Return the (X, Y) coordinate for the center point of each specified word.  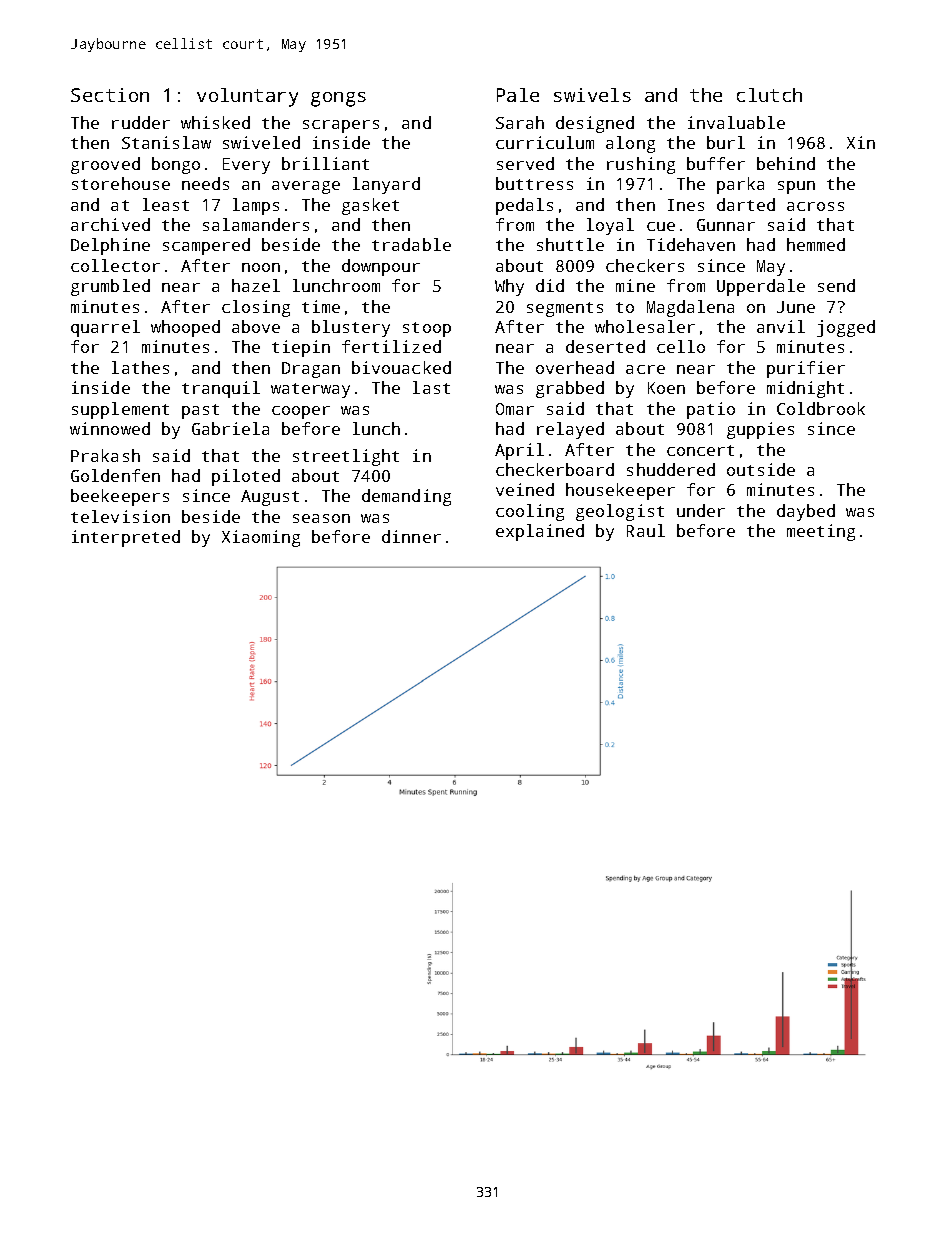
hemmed (816, 244)
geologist (620, 512)
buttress (534, 183)
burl (726, 142)
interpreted (126, 538)
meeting (821, 532)
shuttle (570, 244)
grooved (105, 165)
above (256, 326)
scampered (206, 246)
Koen (666, 388)
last (431, 387)
